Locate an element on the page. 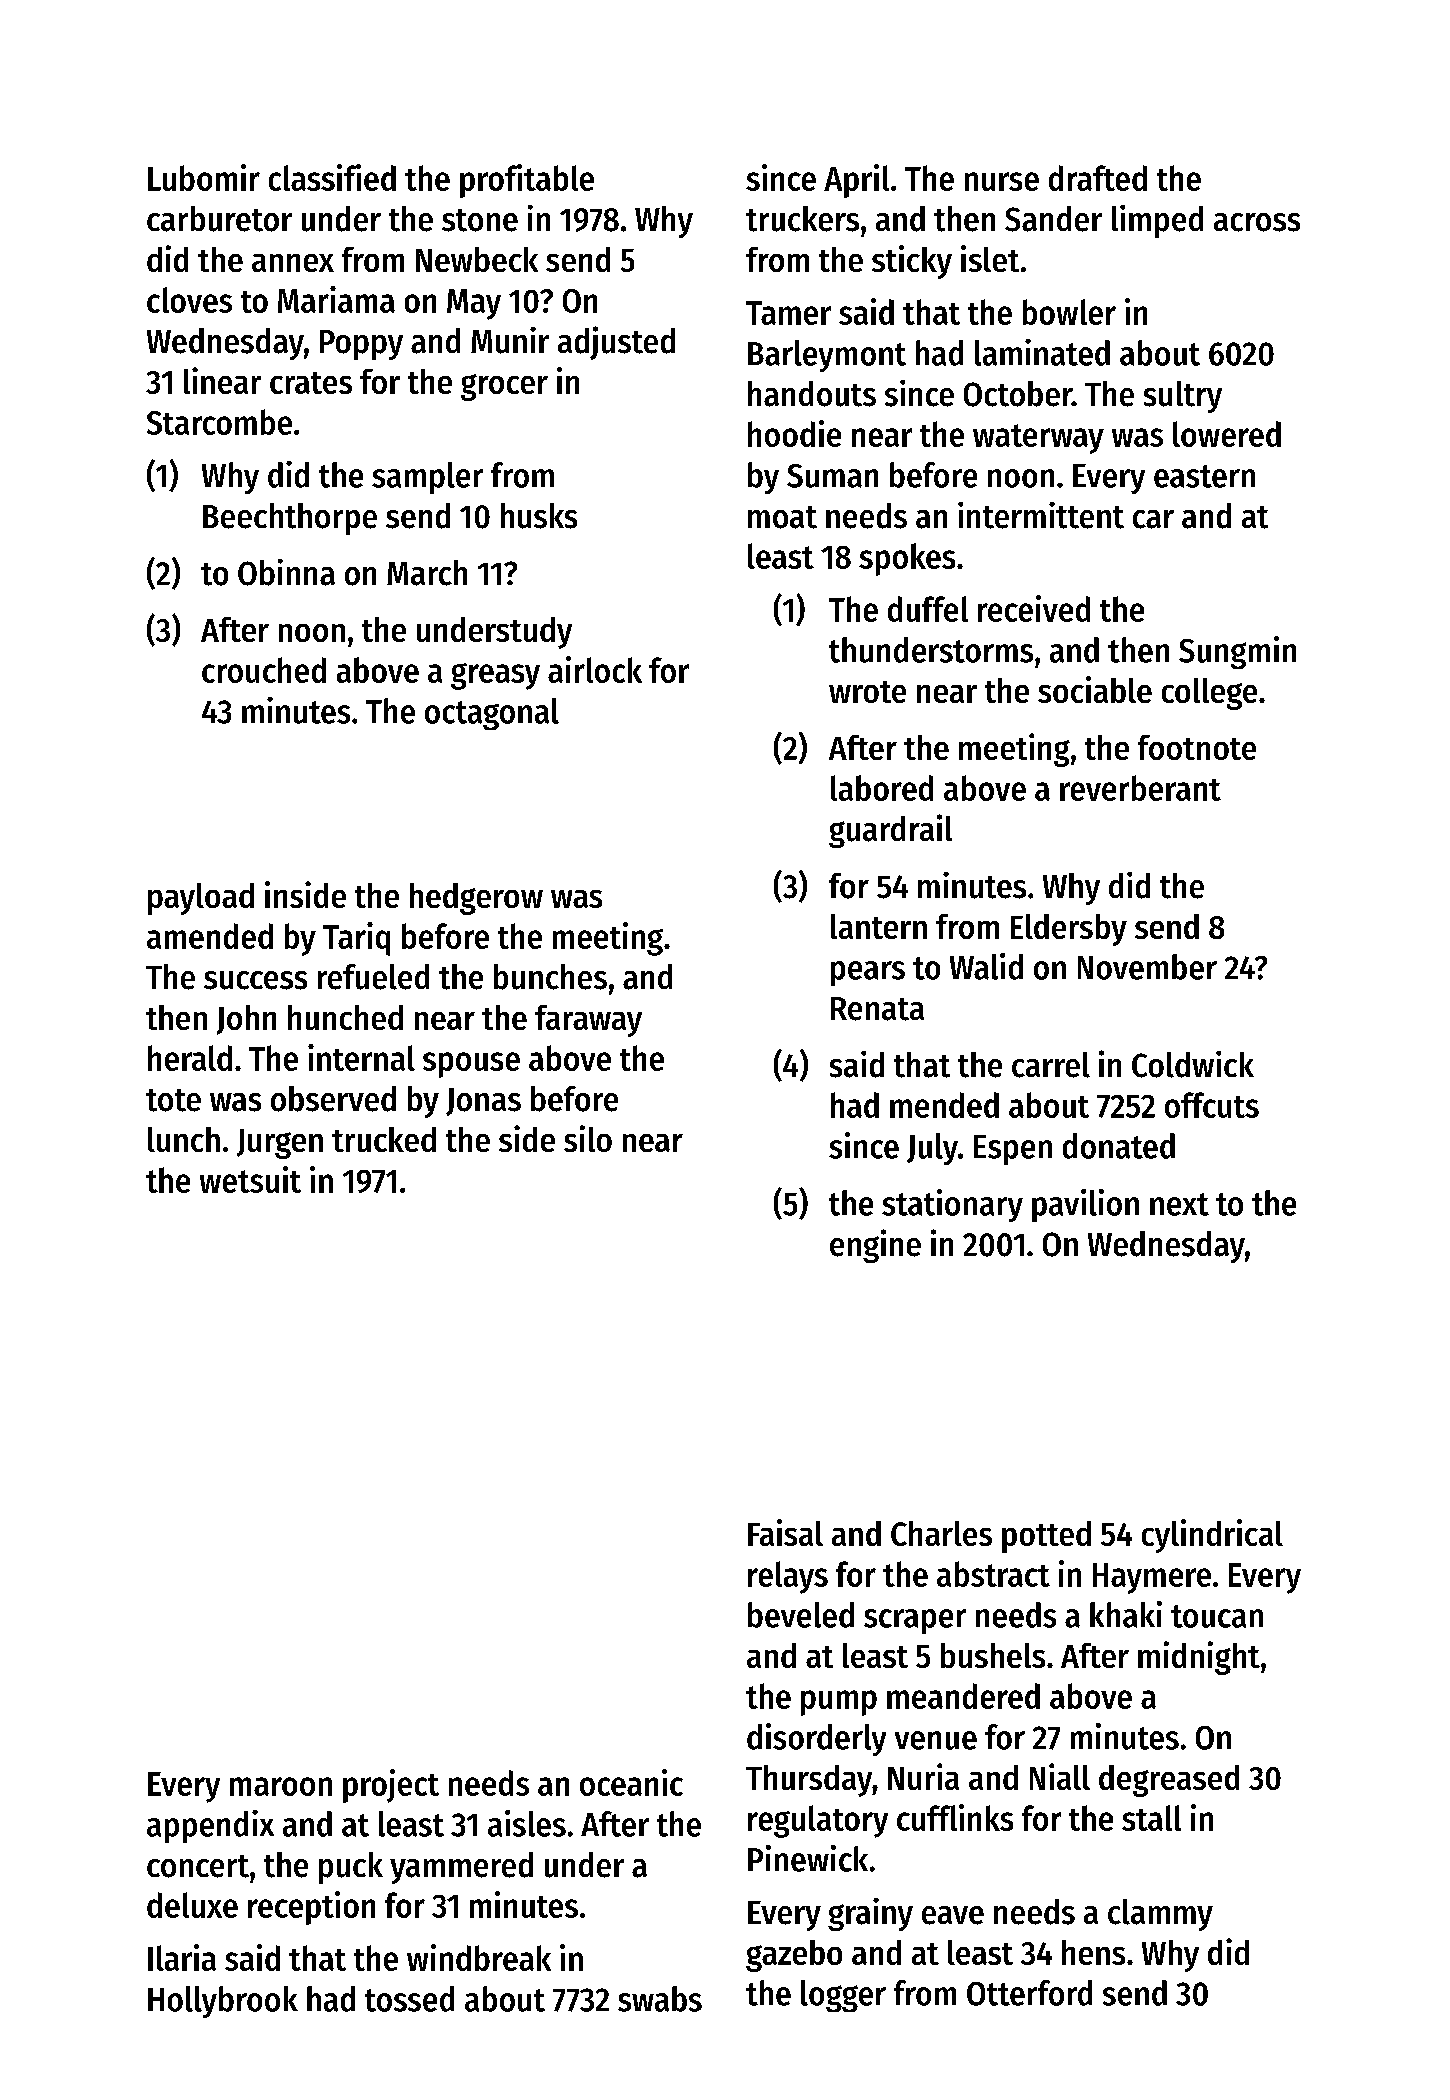 The width and height of the document is (1450, 2100). Barleymont is located at coordinates (827, 356).
